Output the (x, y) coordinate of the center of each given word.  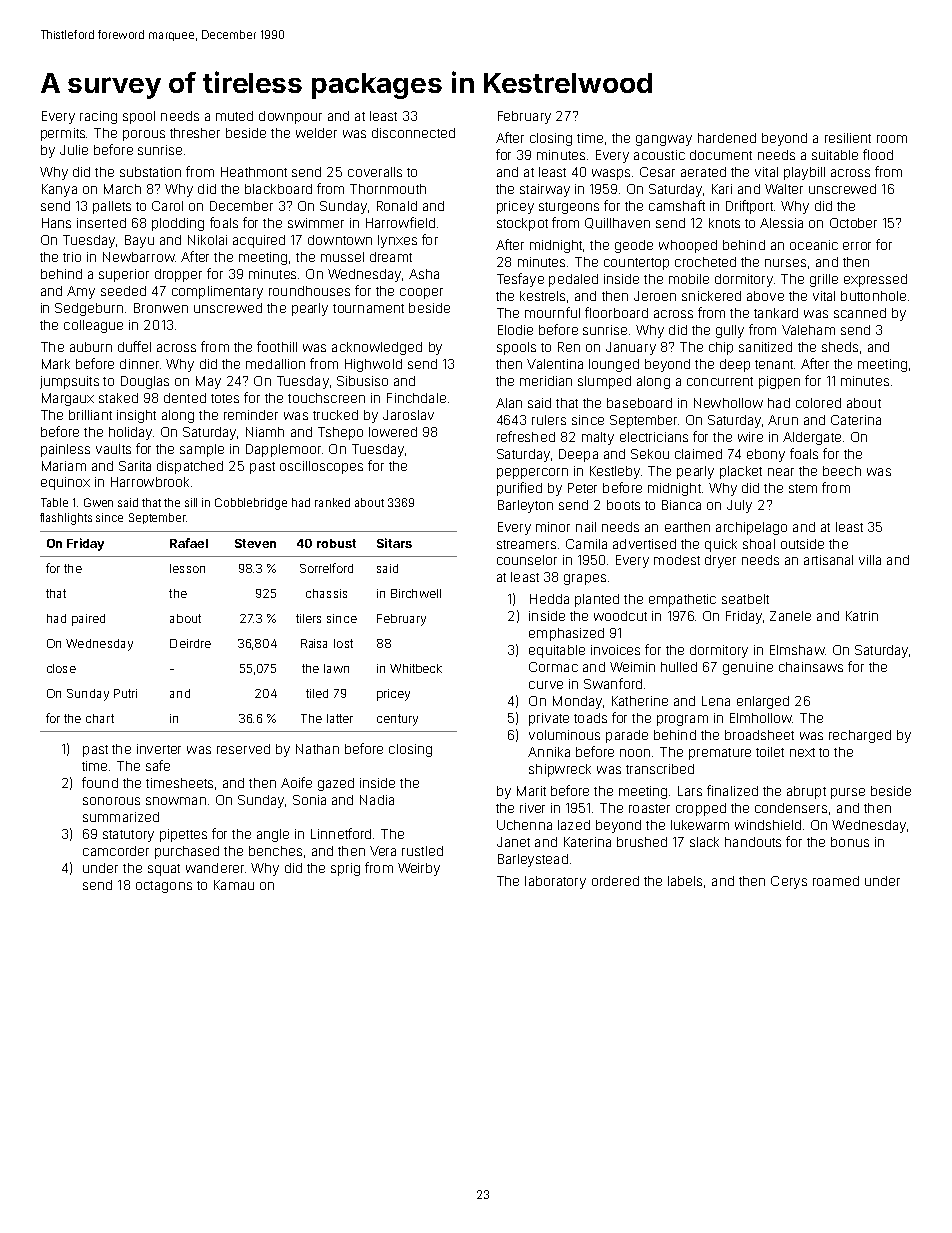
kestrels (542, 296)
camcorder (116, 851)
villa (870, 560)
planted (597, 600)
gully (730, 331)
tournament (368, 308)
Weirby (419, 869)
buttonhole (873, 296)
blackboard (278, 189)
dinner (139, 364)
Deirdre (190, 643)
